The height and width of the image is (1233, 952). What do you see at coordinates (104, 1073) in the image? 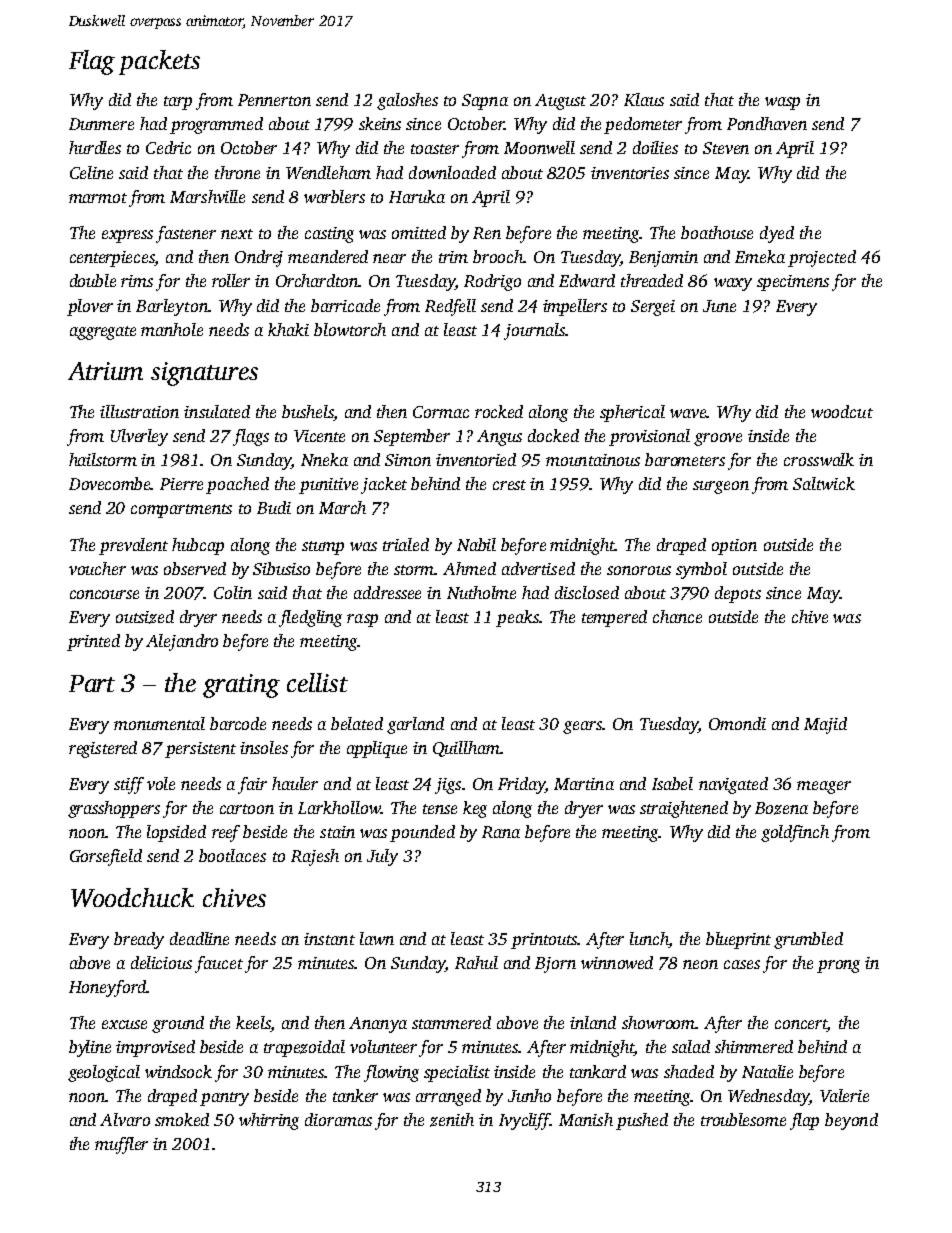
I see `geological` at bounding box center [104, 1073].
